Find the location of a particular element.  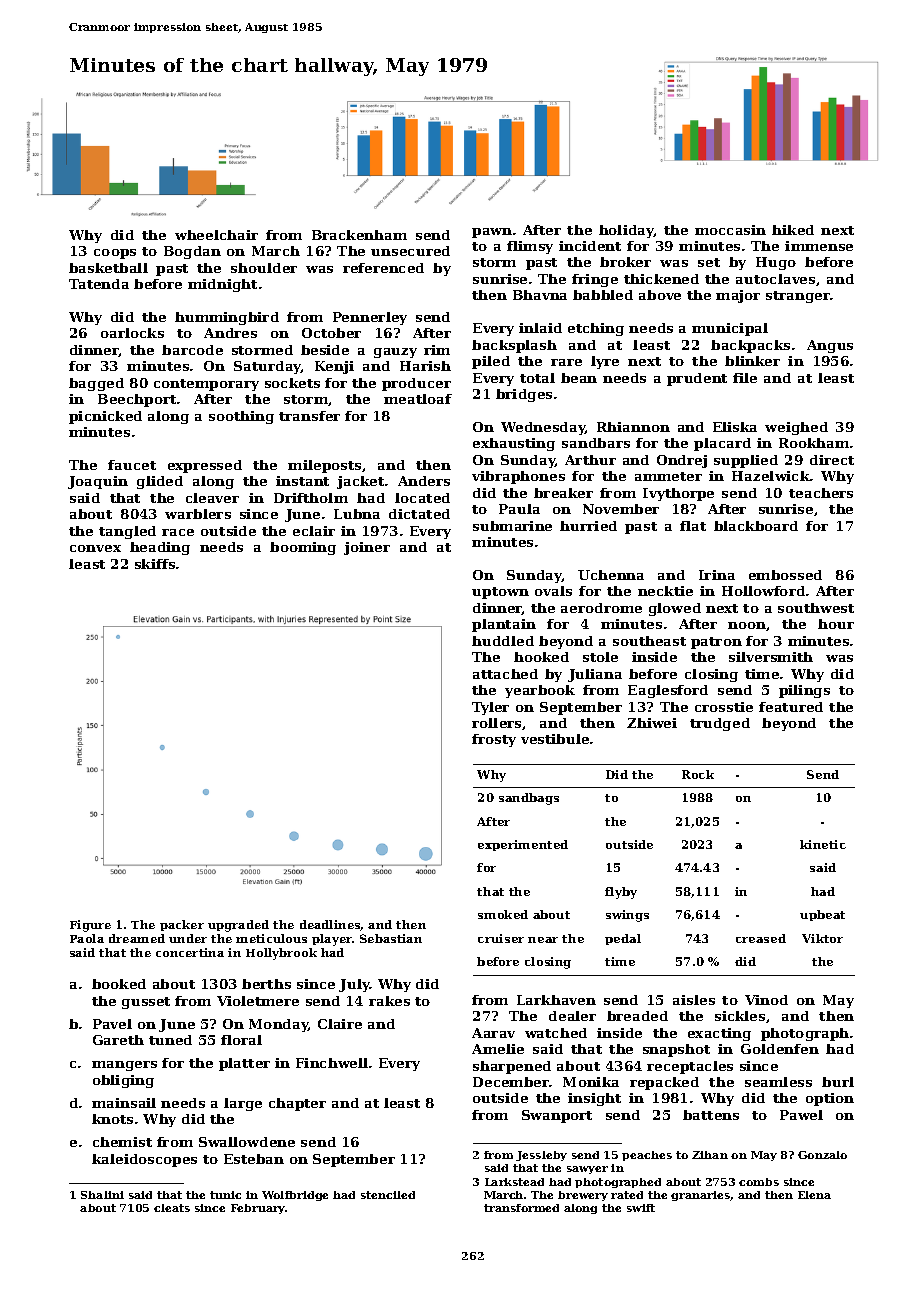

trudged is located at coordinates (720, 724).
